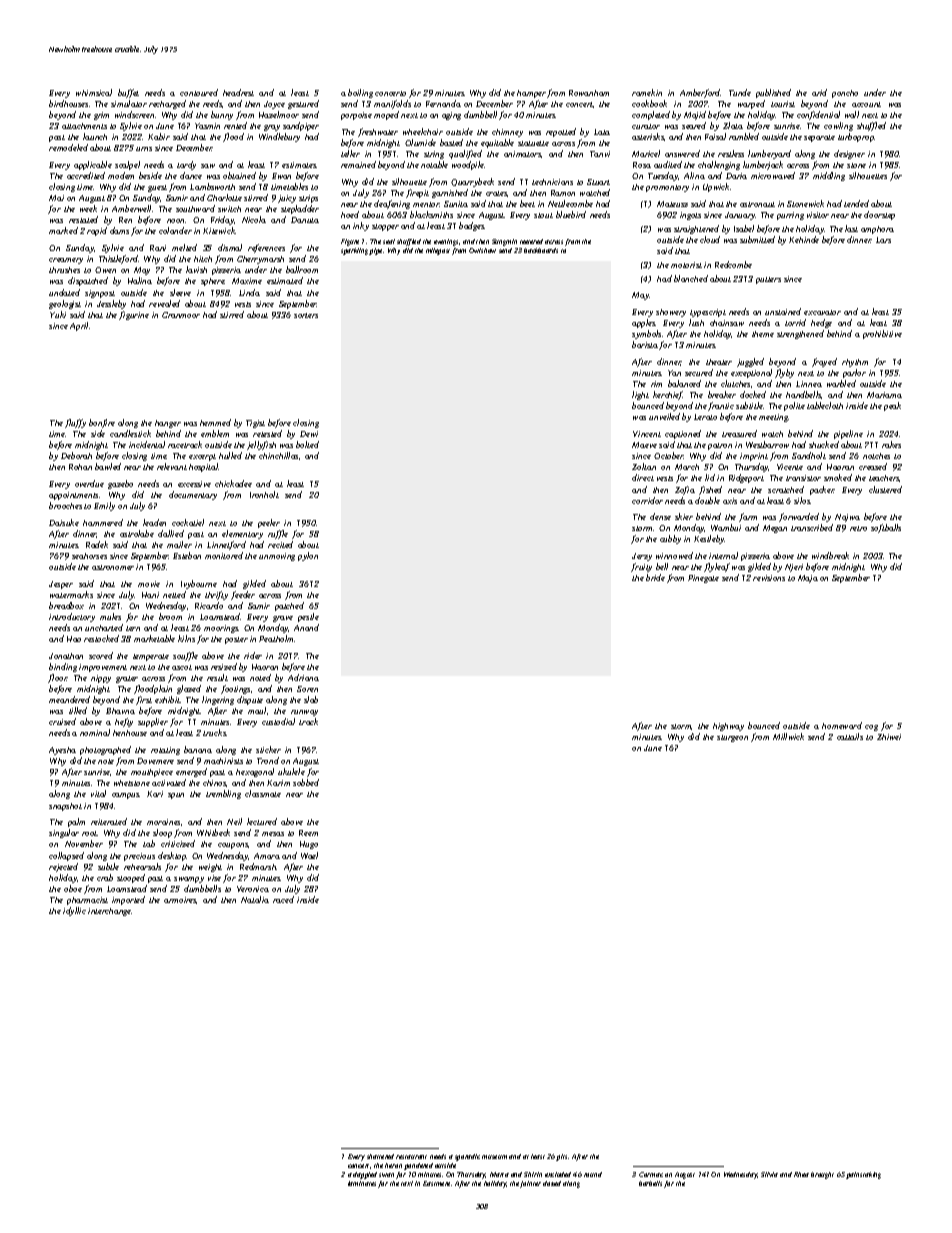 This document has width=952, height=1233. What do you see at coordinates (65, 807) in the document?
I see `snapshot` at bounding box center [65, 807].
